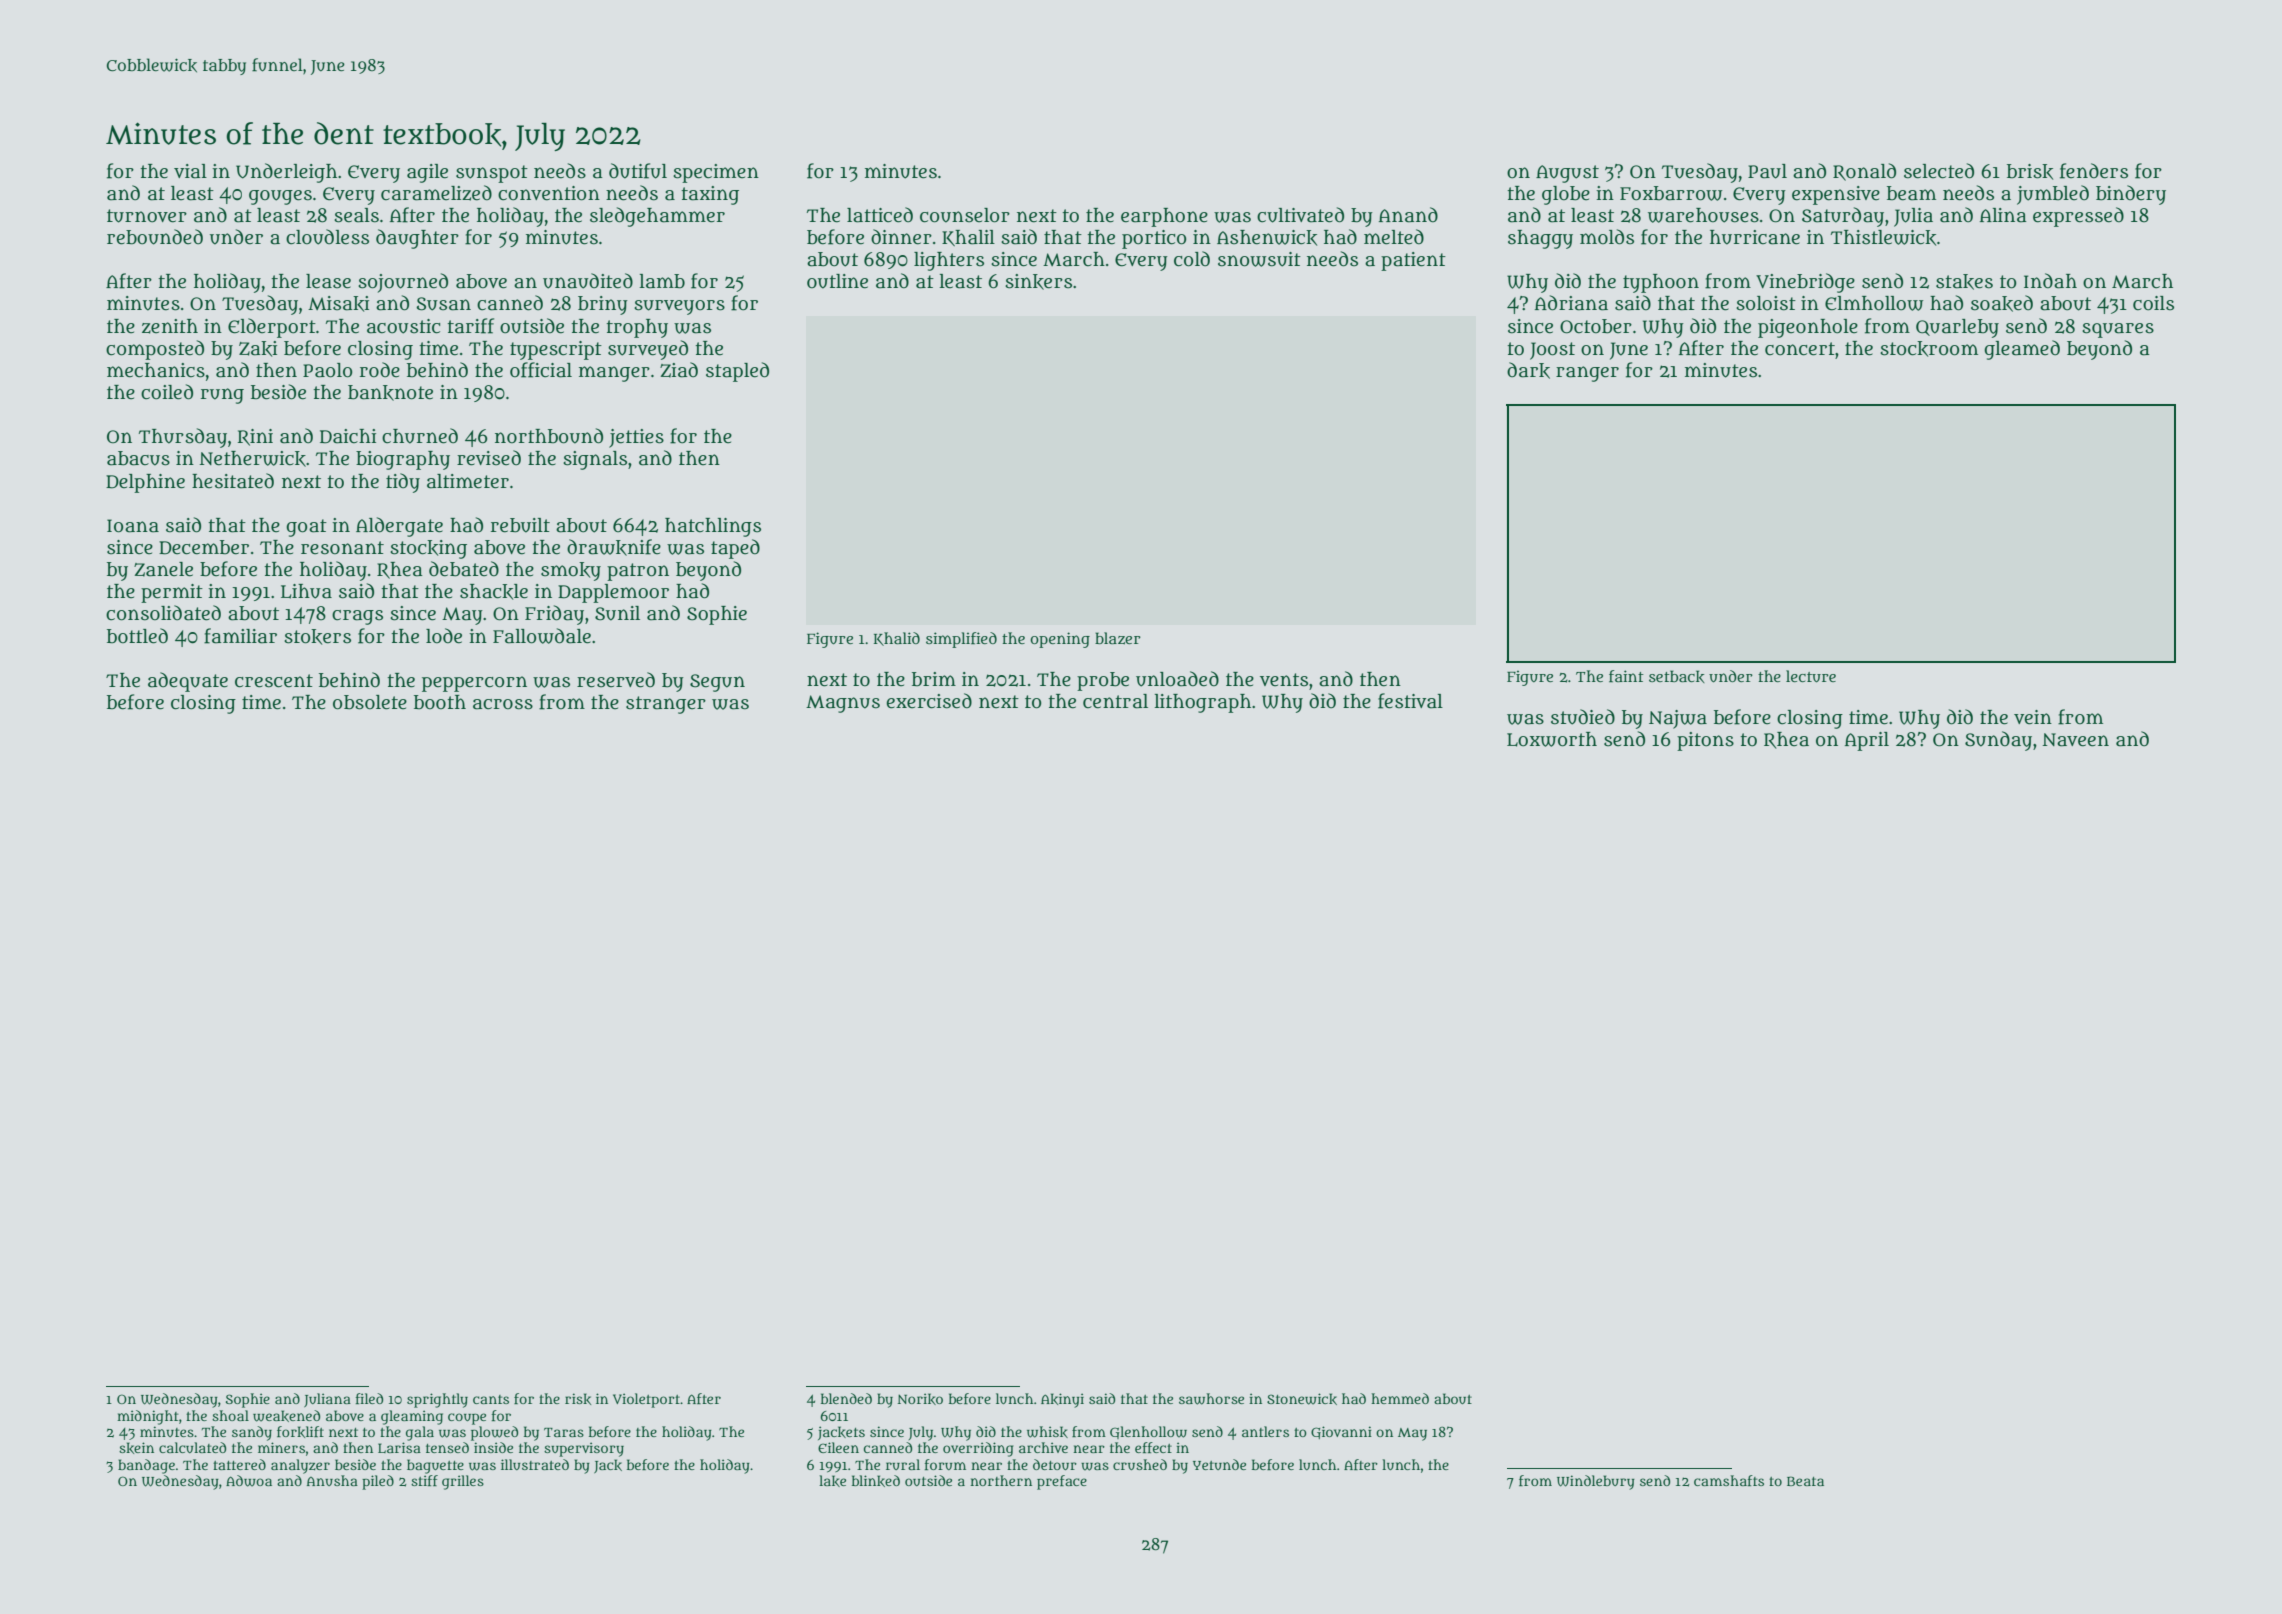 This document has width=2282, height=1614. Describe the element at coordinates (2075, 740) in the document. I see `Naveen` at that location.
